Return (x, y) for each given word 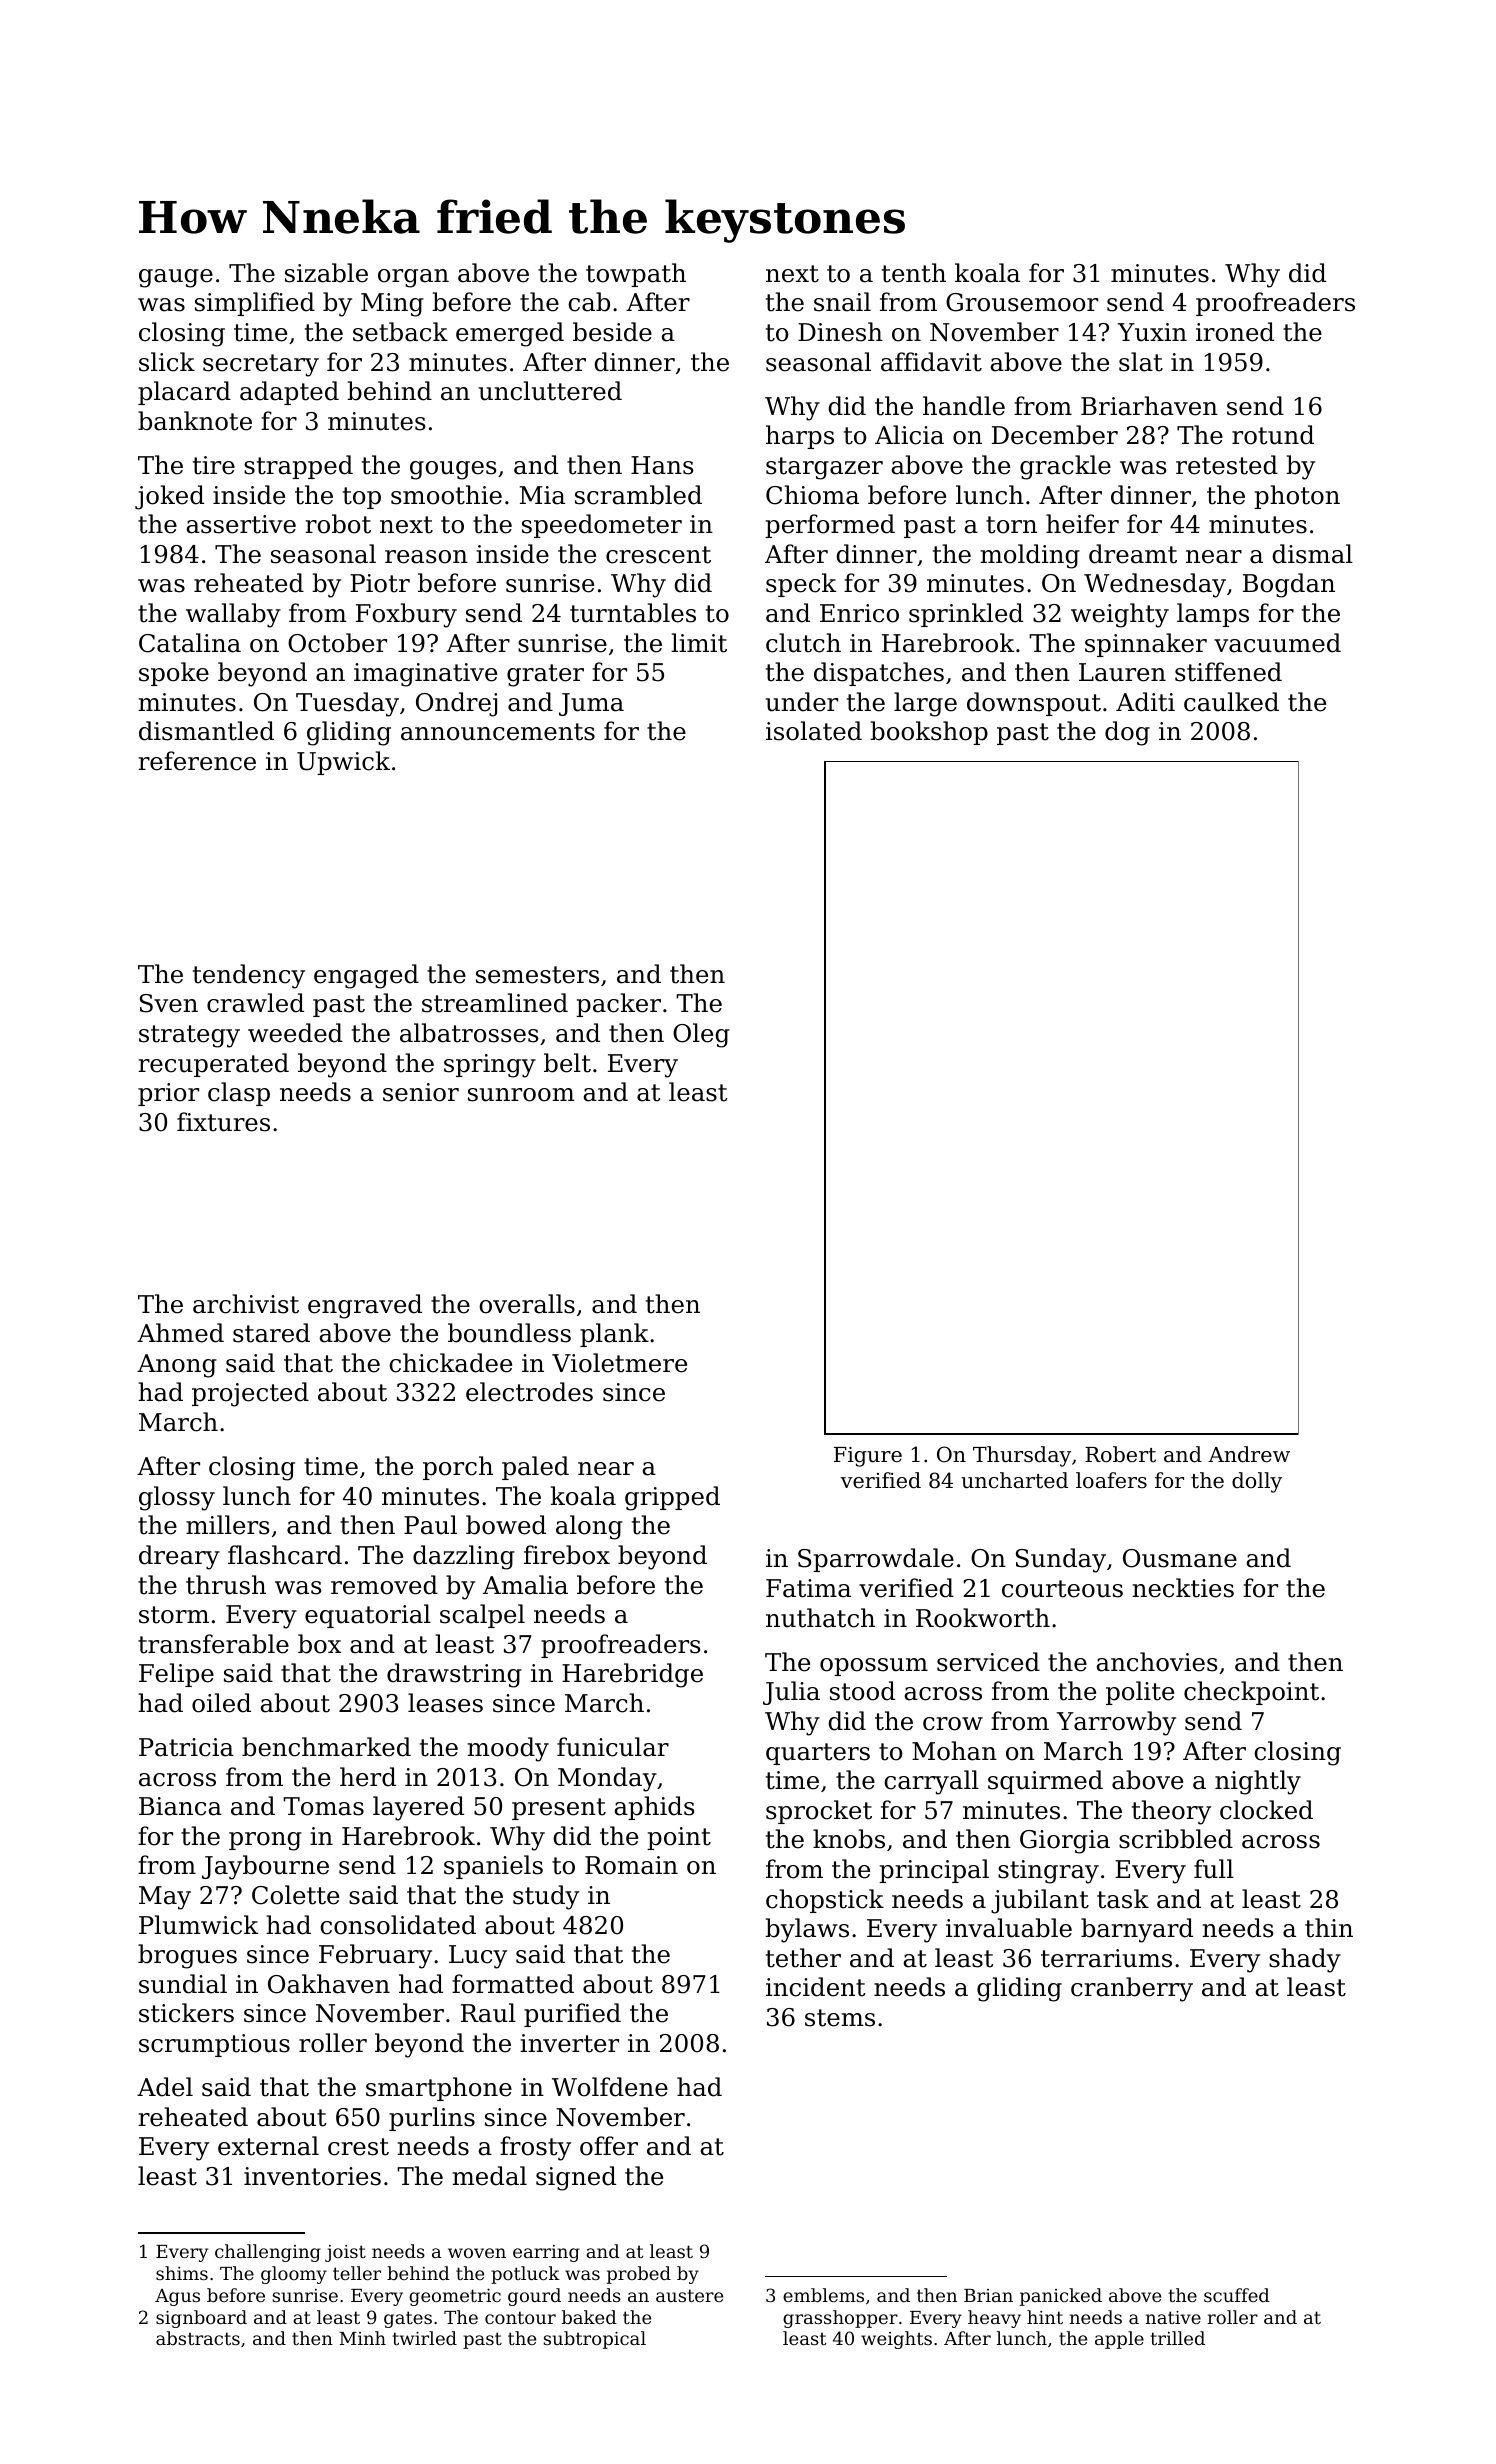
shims (182, 2273)
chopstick (825, 1901)
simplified (255, 304)
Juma (591, 704)
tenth (914, 273)
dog (1127, 733)
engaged (366, 976)
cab (589, 302)
